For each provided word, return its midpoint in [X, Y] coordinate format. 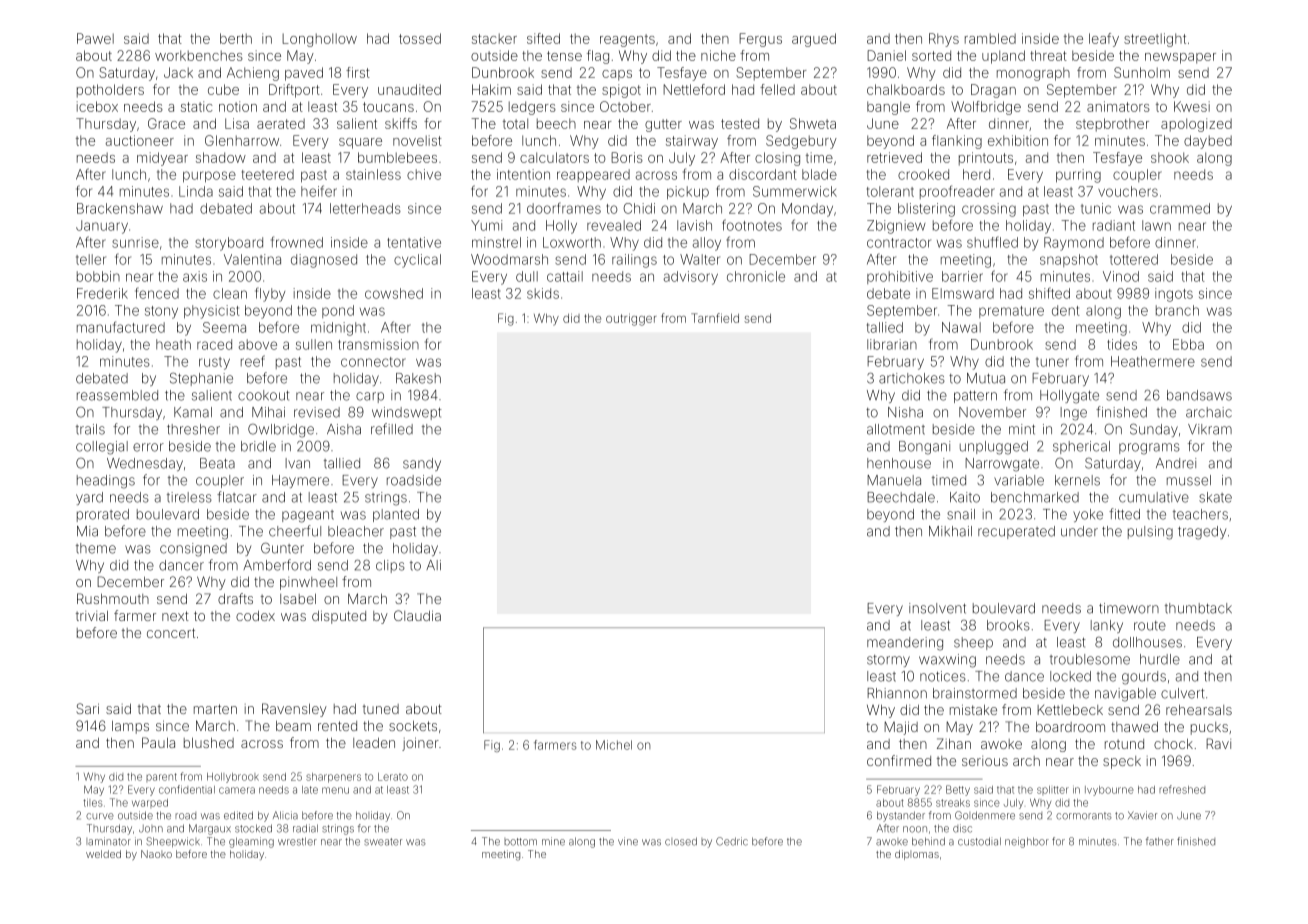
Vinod [1121, 276]
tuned [381, 709]
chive [424, 174]
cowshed [394, 293]
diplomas [917, 855]
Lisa [237, 123]
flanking [957, 142]
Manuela [894, 480]
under [1079, 531]
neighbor [1027, 842]
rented [337, 726]
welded [103, 854]
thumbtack [1198, 608]
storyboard [229, 244]
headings [106, 482]
